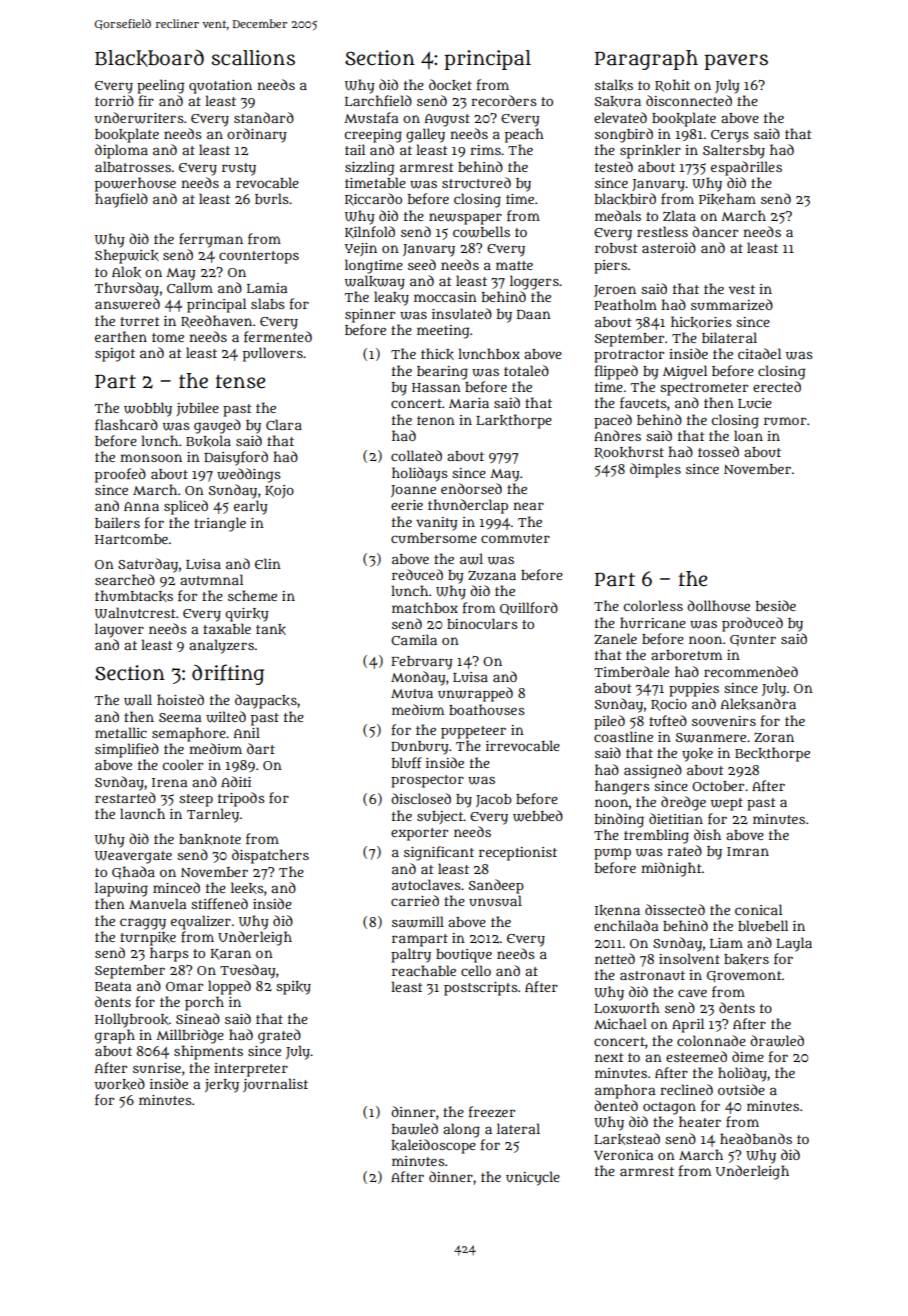  I want to click on headbands, so click(756, 1138).
